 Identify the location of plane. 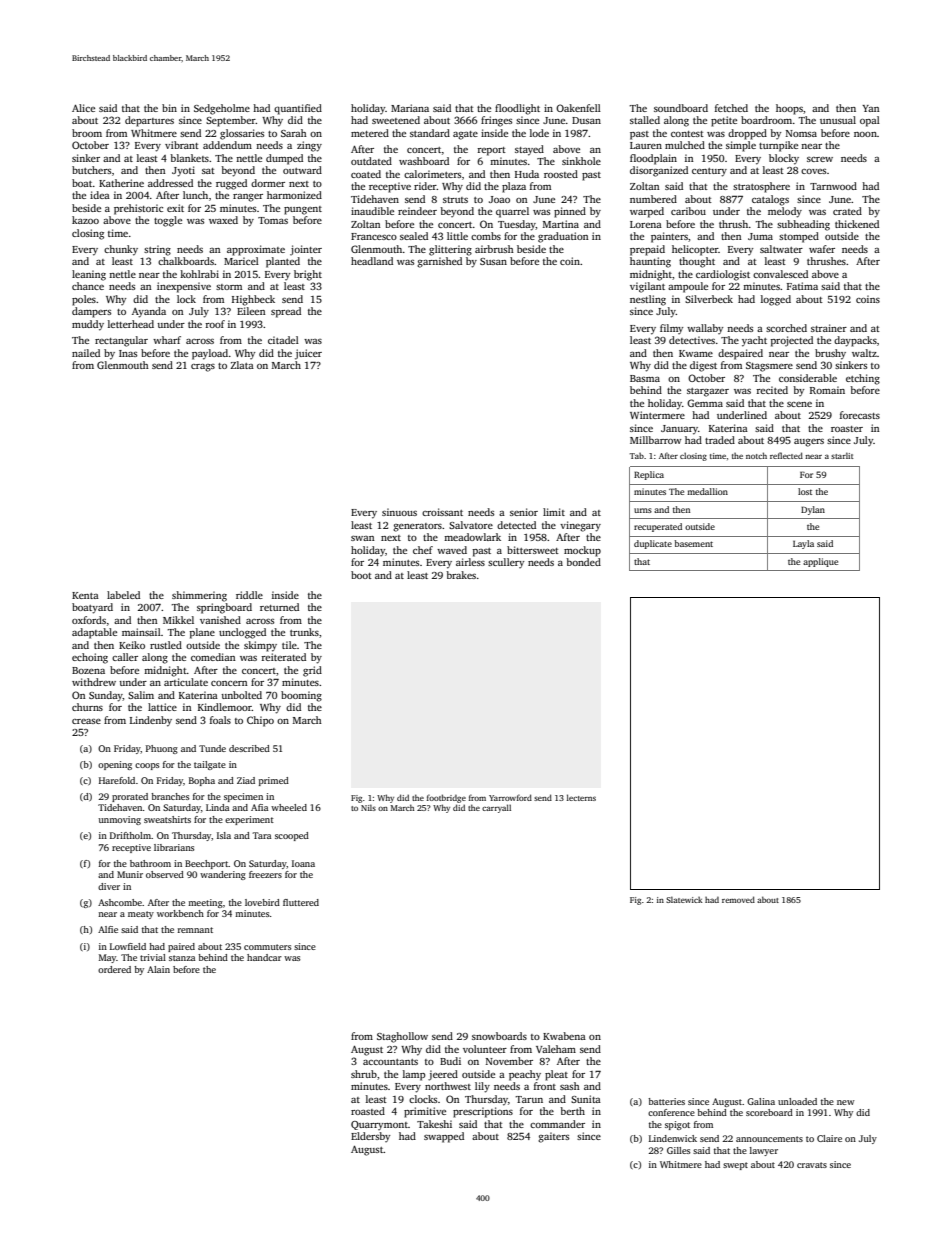
(202, 633).
